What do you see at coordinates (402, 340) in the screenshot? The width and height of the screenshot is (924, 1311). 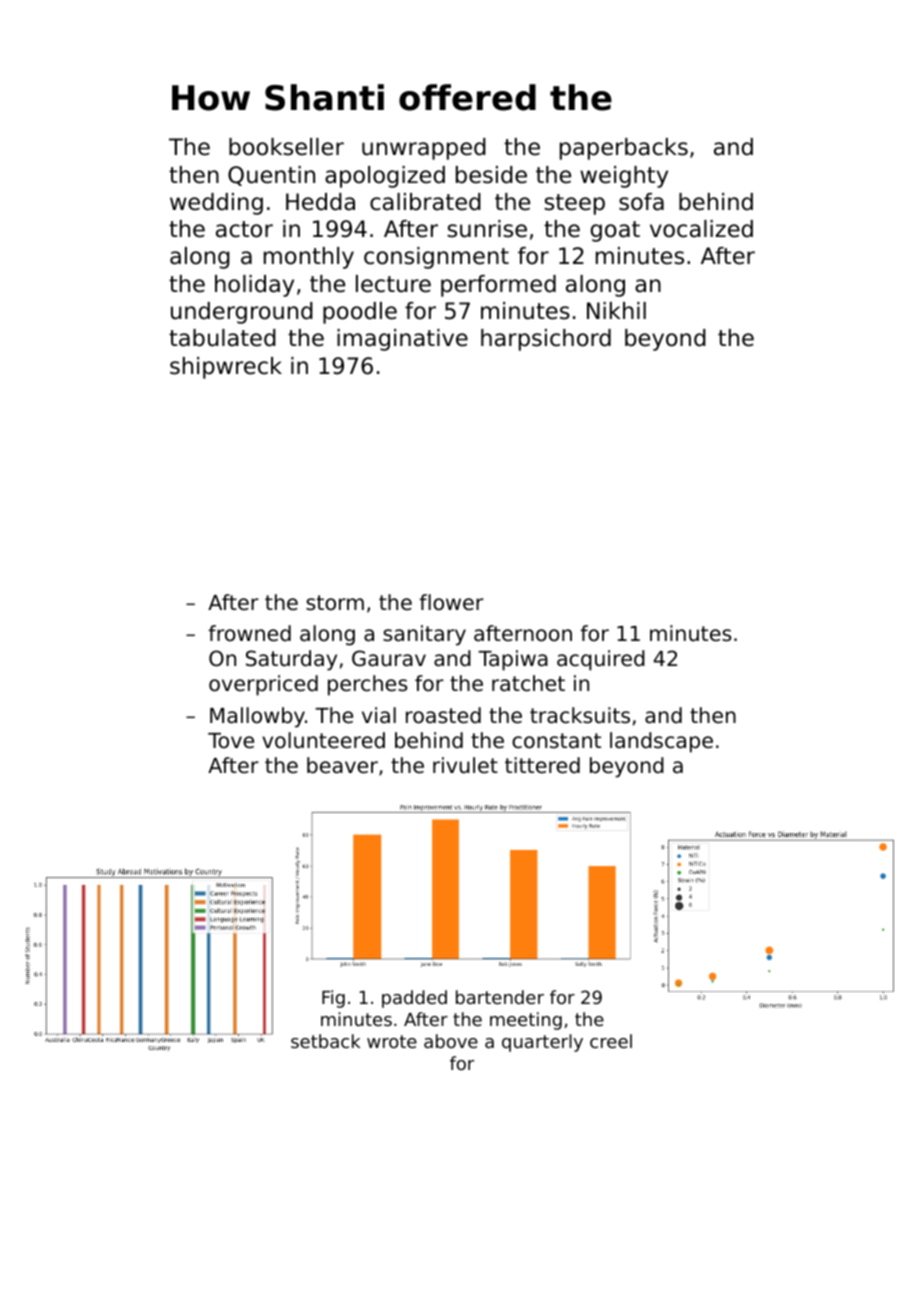 I see `imaginative` at bounding box center [402, 340].
